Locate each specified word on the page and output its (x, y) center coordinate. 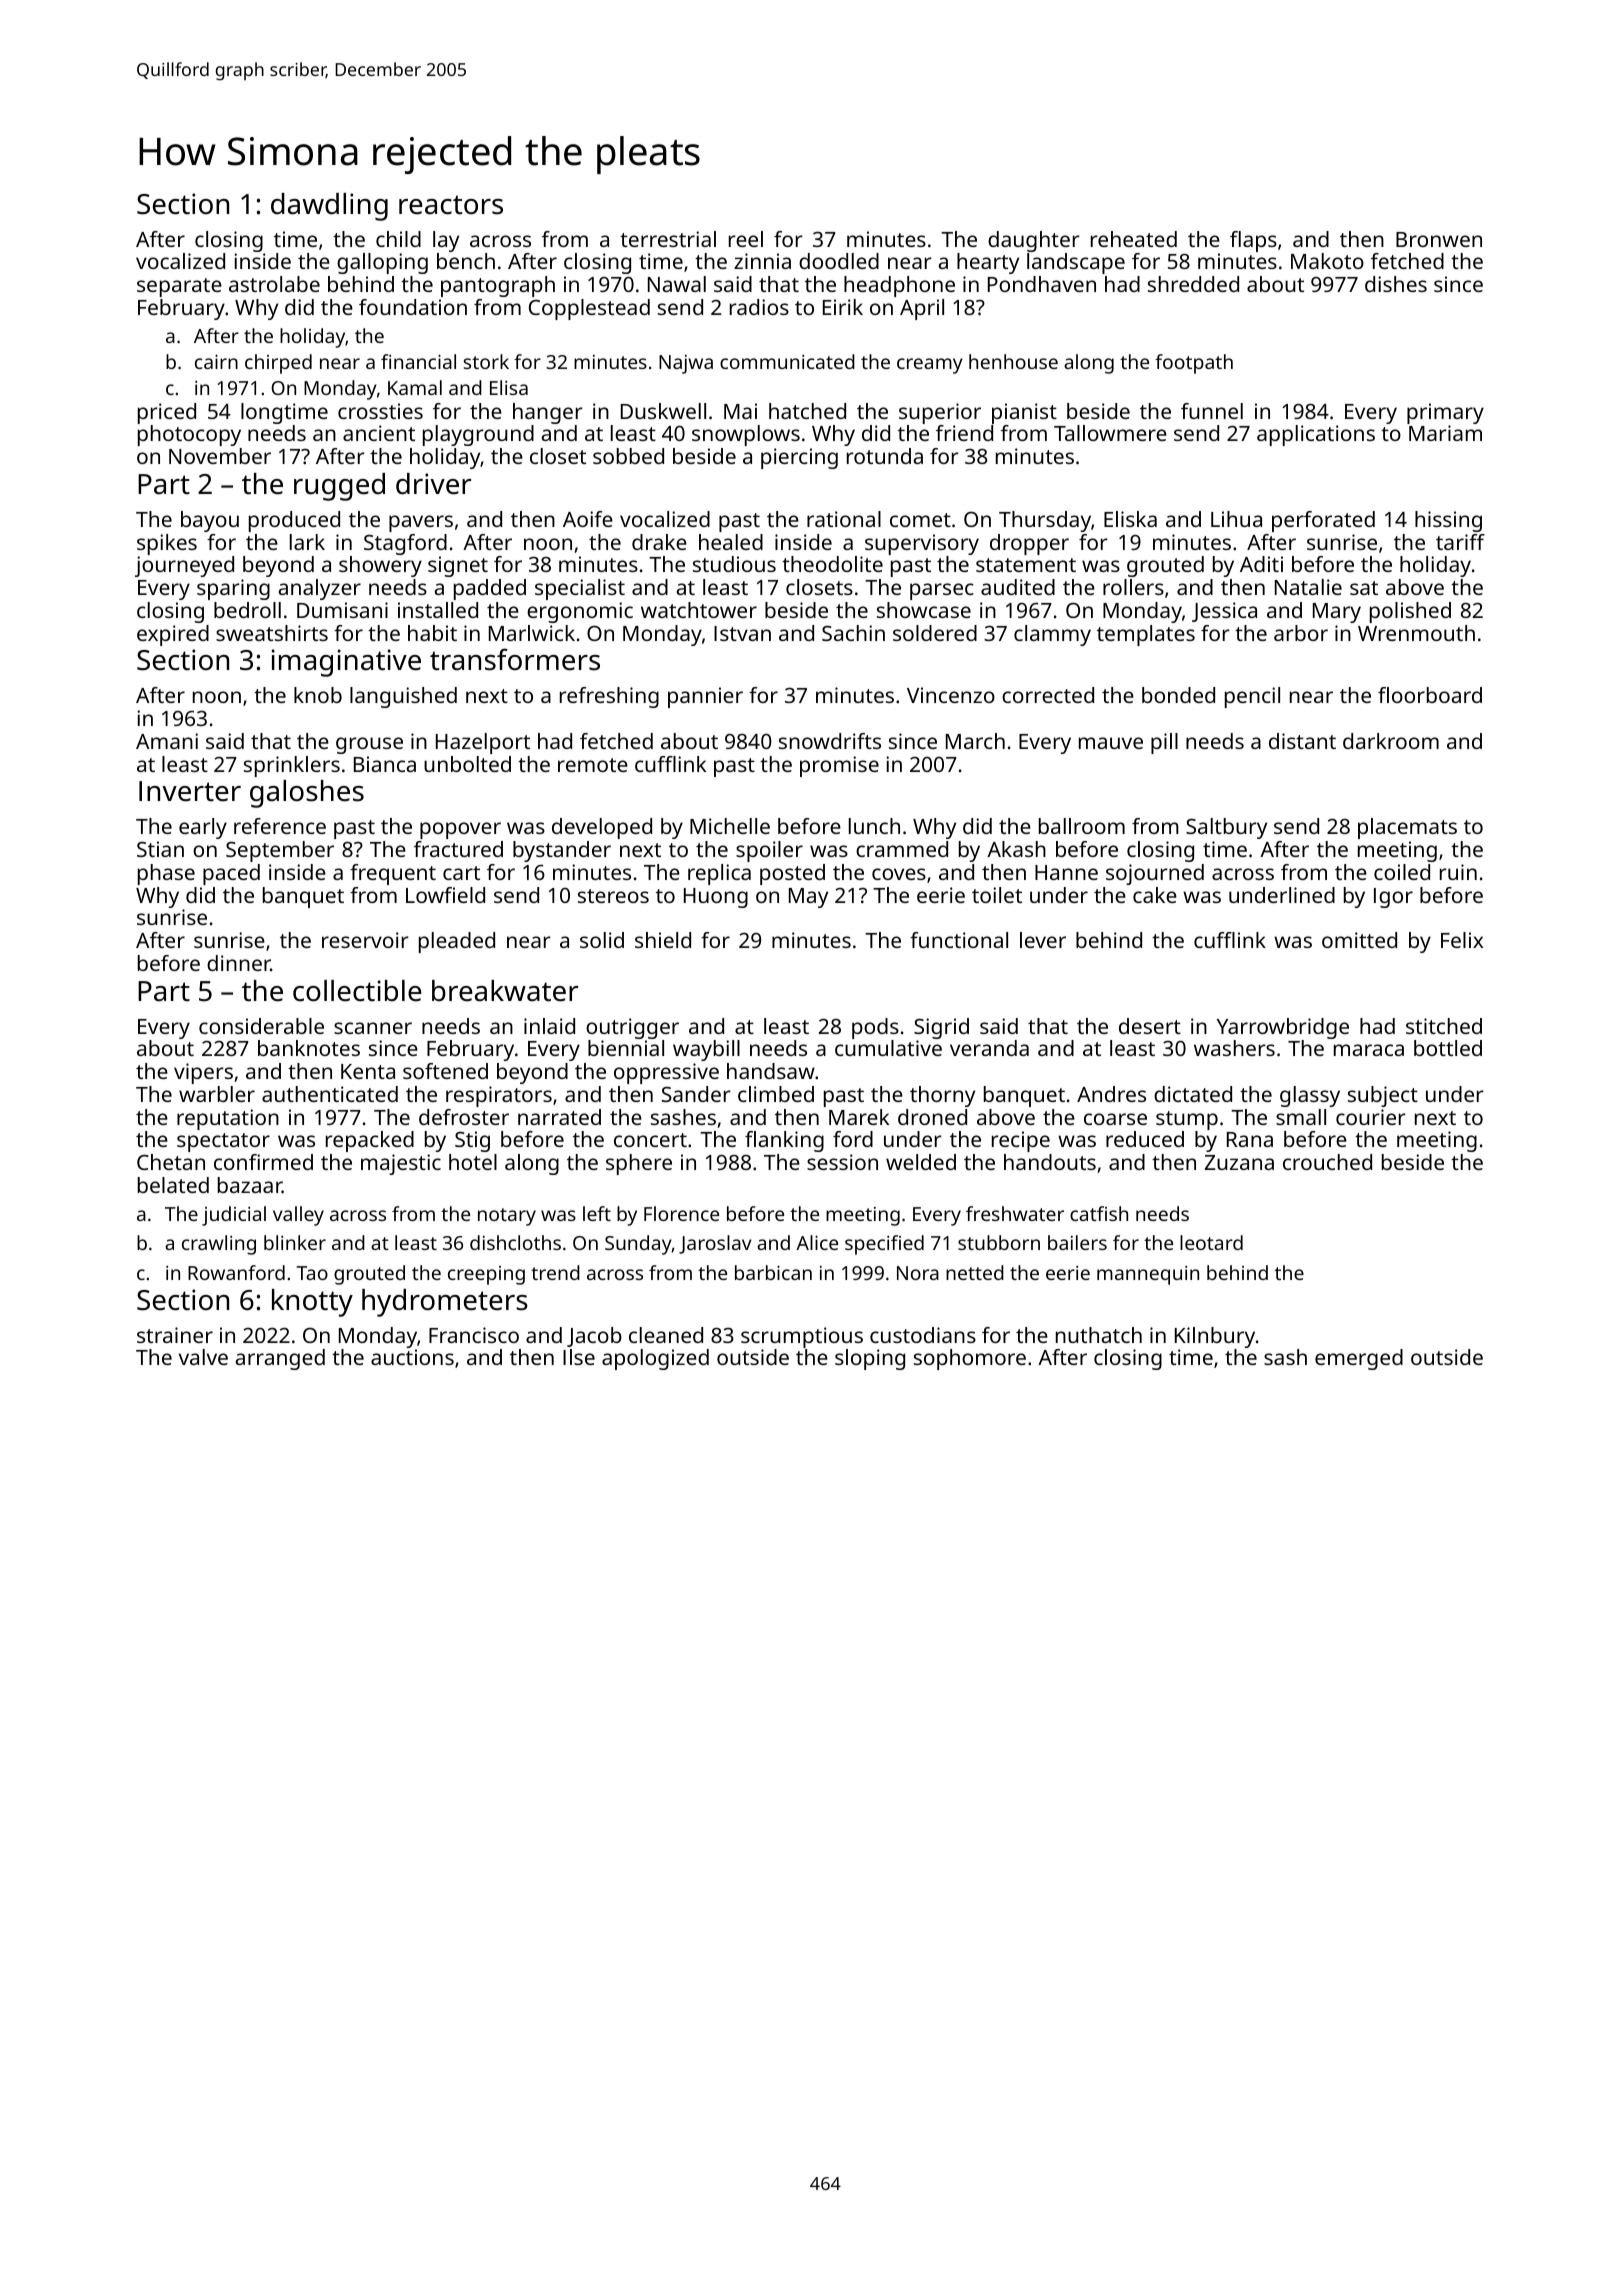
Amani (167, 741)
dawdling (329, 207)
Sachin (853, 633)
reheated (1134, 239)
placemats (1407, 828)
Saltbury (1226, 828)
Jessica (1224, 612)
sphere (639, 1164)
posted (792, 874)
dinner (239, 963)
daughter (1034, 241)
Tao (312, 1273)
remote (593, 765)
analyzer (320, 589)
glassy (1310, 1096)
